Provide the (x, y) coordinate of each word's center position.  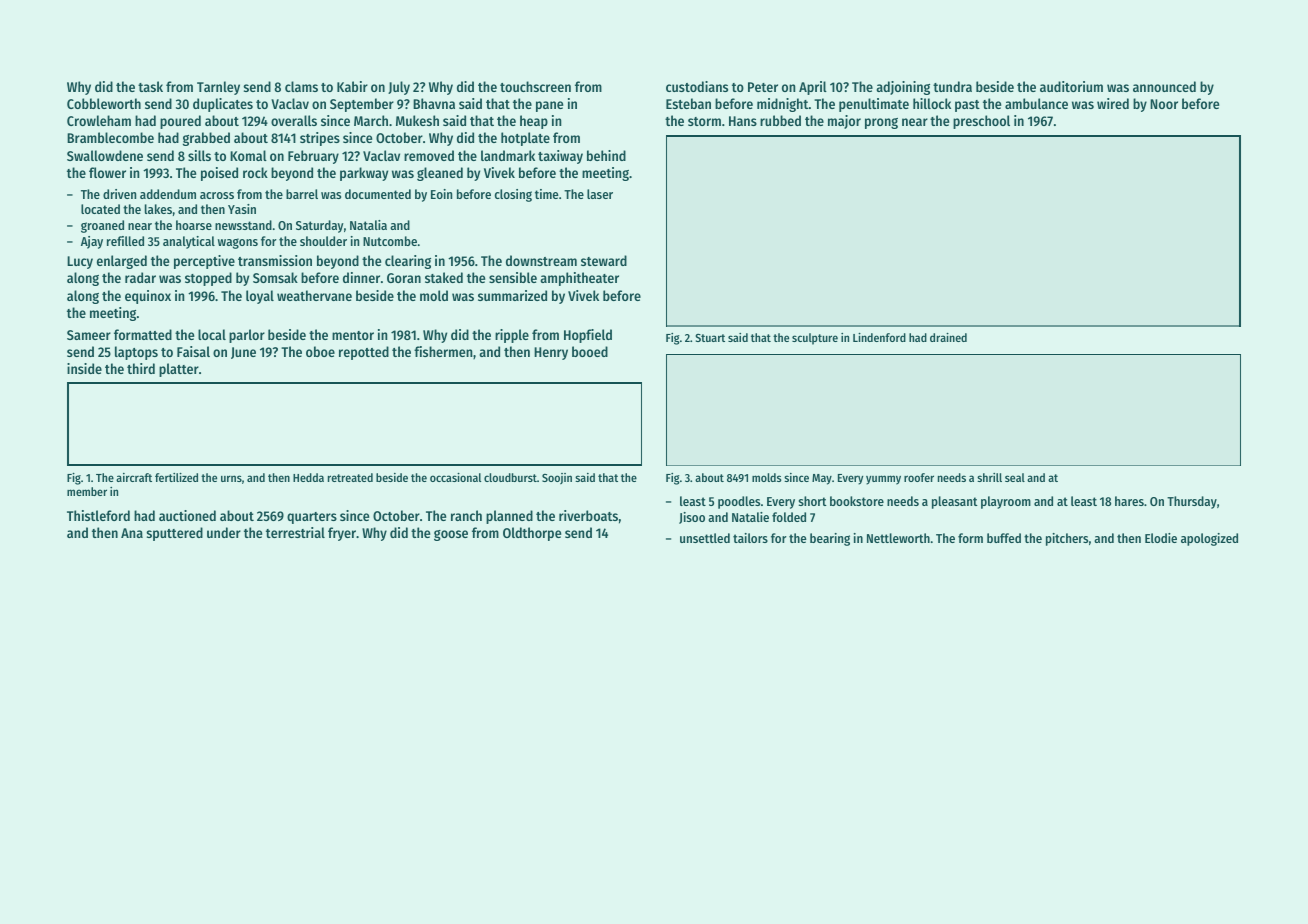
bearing (830, 539)
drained (948, 337)
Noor (1164, 104)
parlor (247, 336)
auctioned (187, 515)
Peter (763, 87)
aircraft (134, 477)
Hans (743, 121)
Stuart (710, 338)
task (150, 86)
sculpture (815, 339)
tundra (952, 86)
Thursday (1192, 502)
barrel (302, 194)
